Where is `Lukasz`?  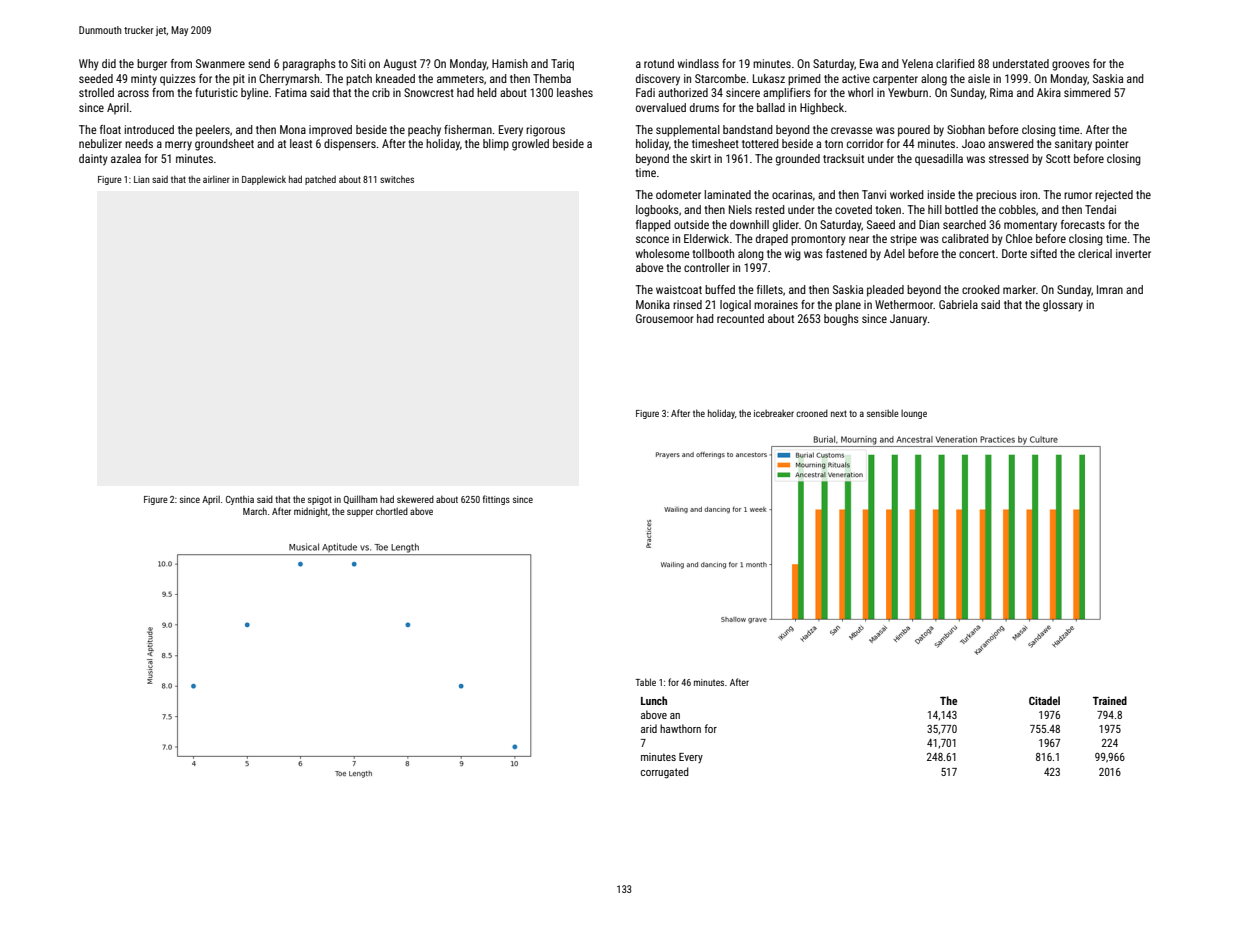 Lukasz is located at coordinates (769, 78).
